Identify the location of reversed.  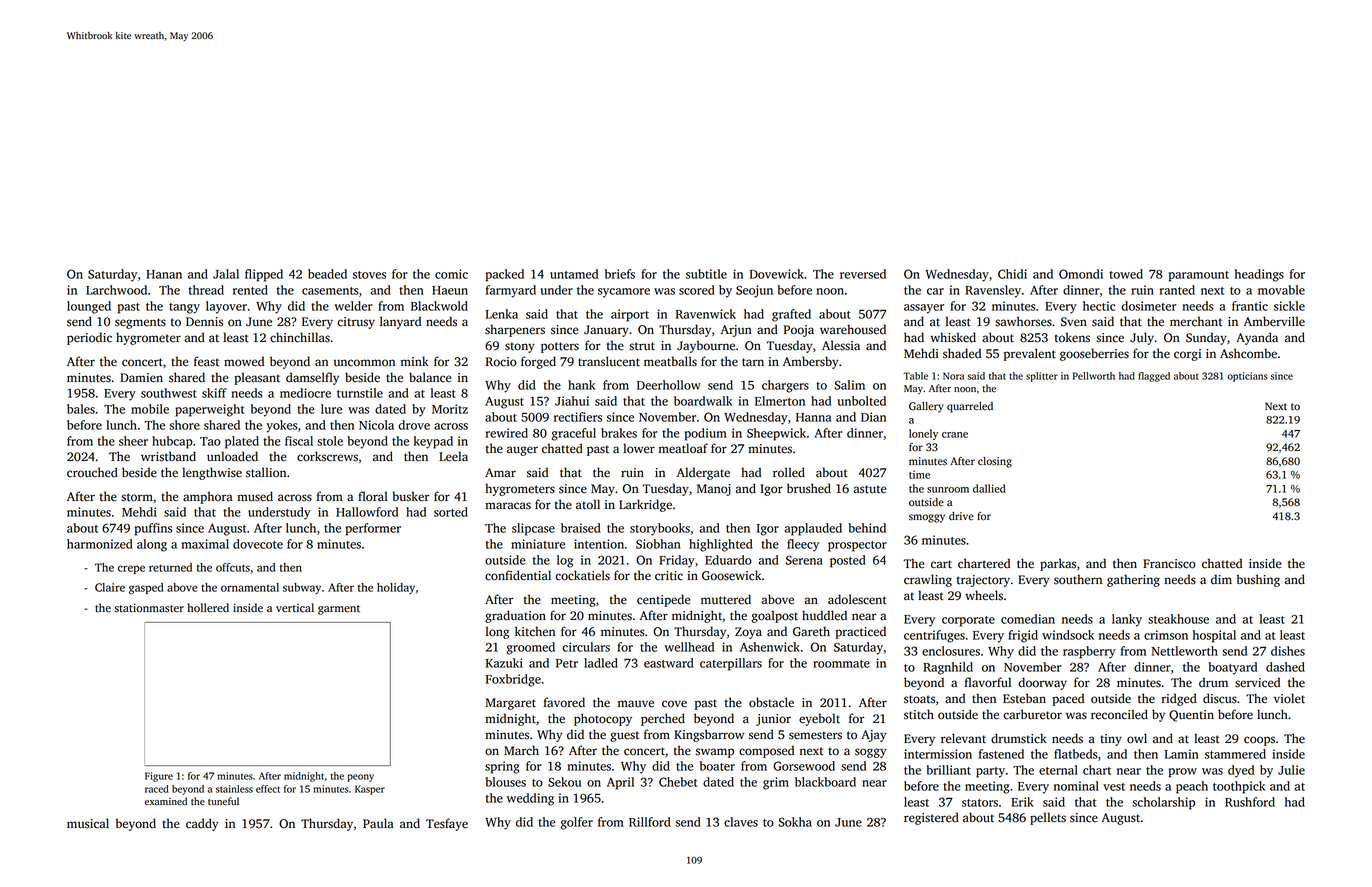
(863, 274).
